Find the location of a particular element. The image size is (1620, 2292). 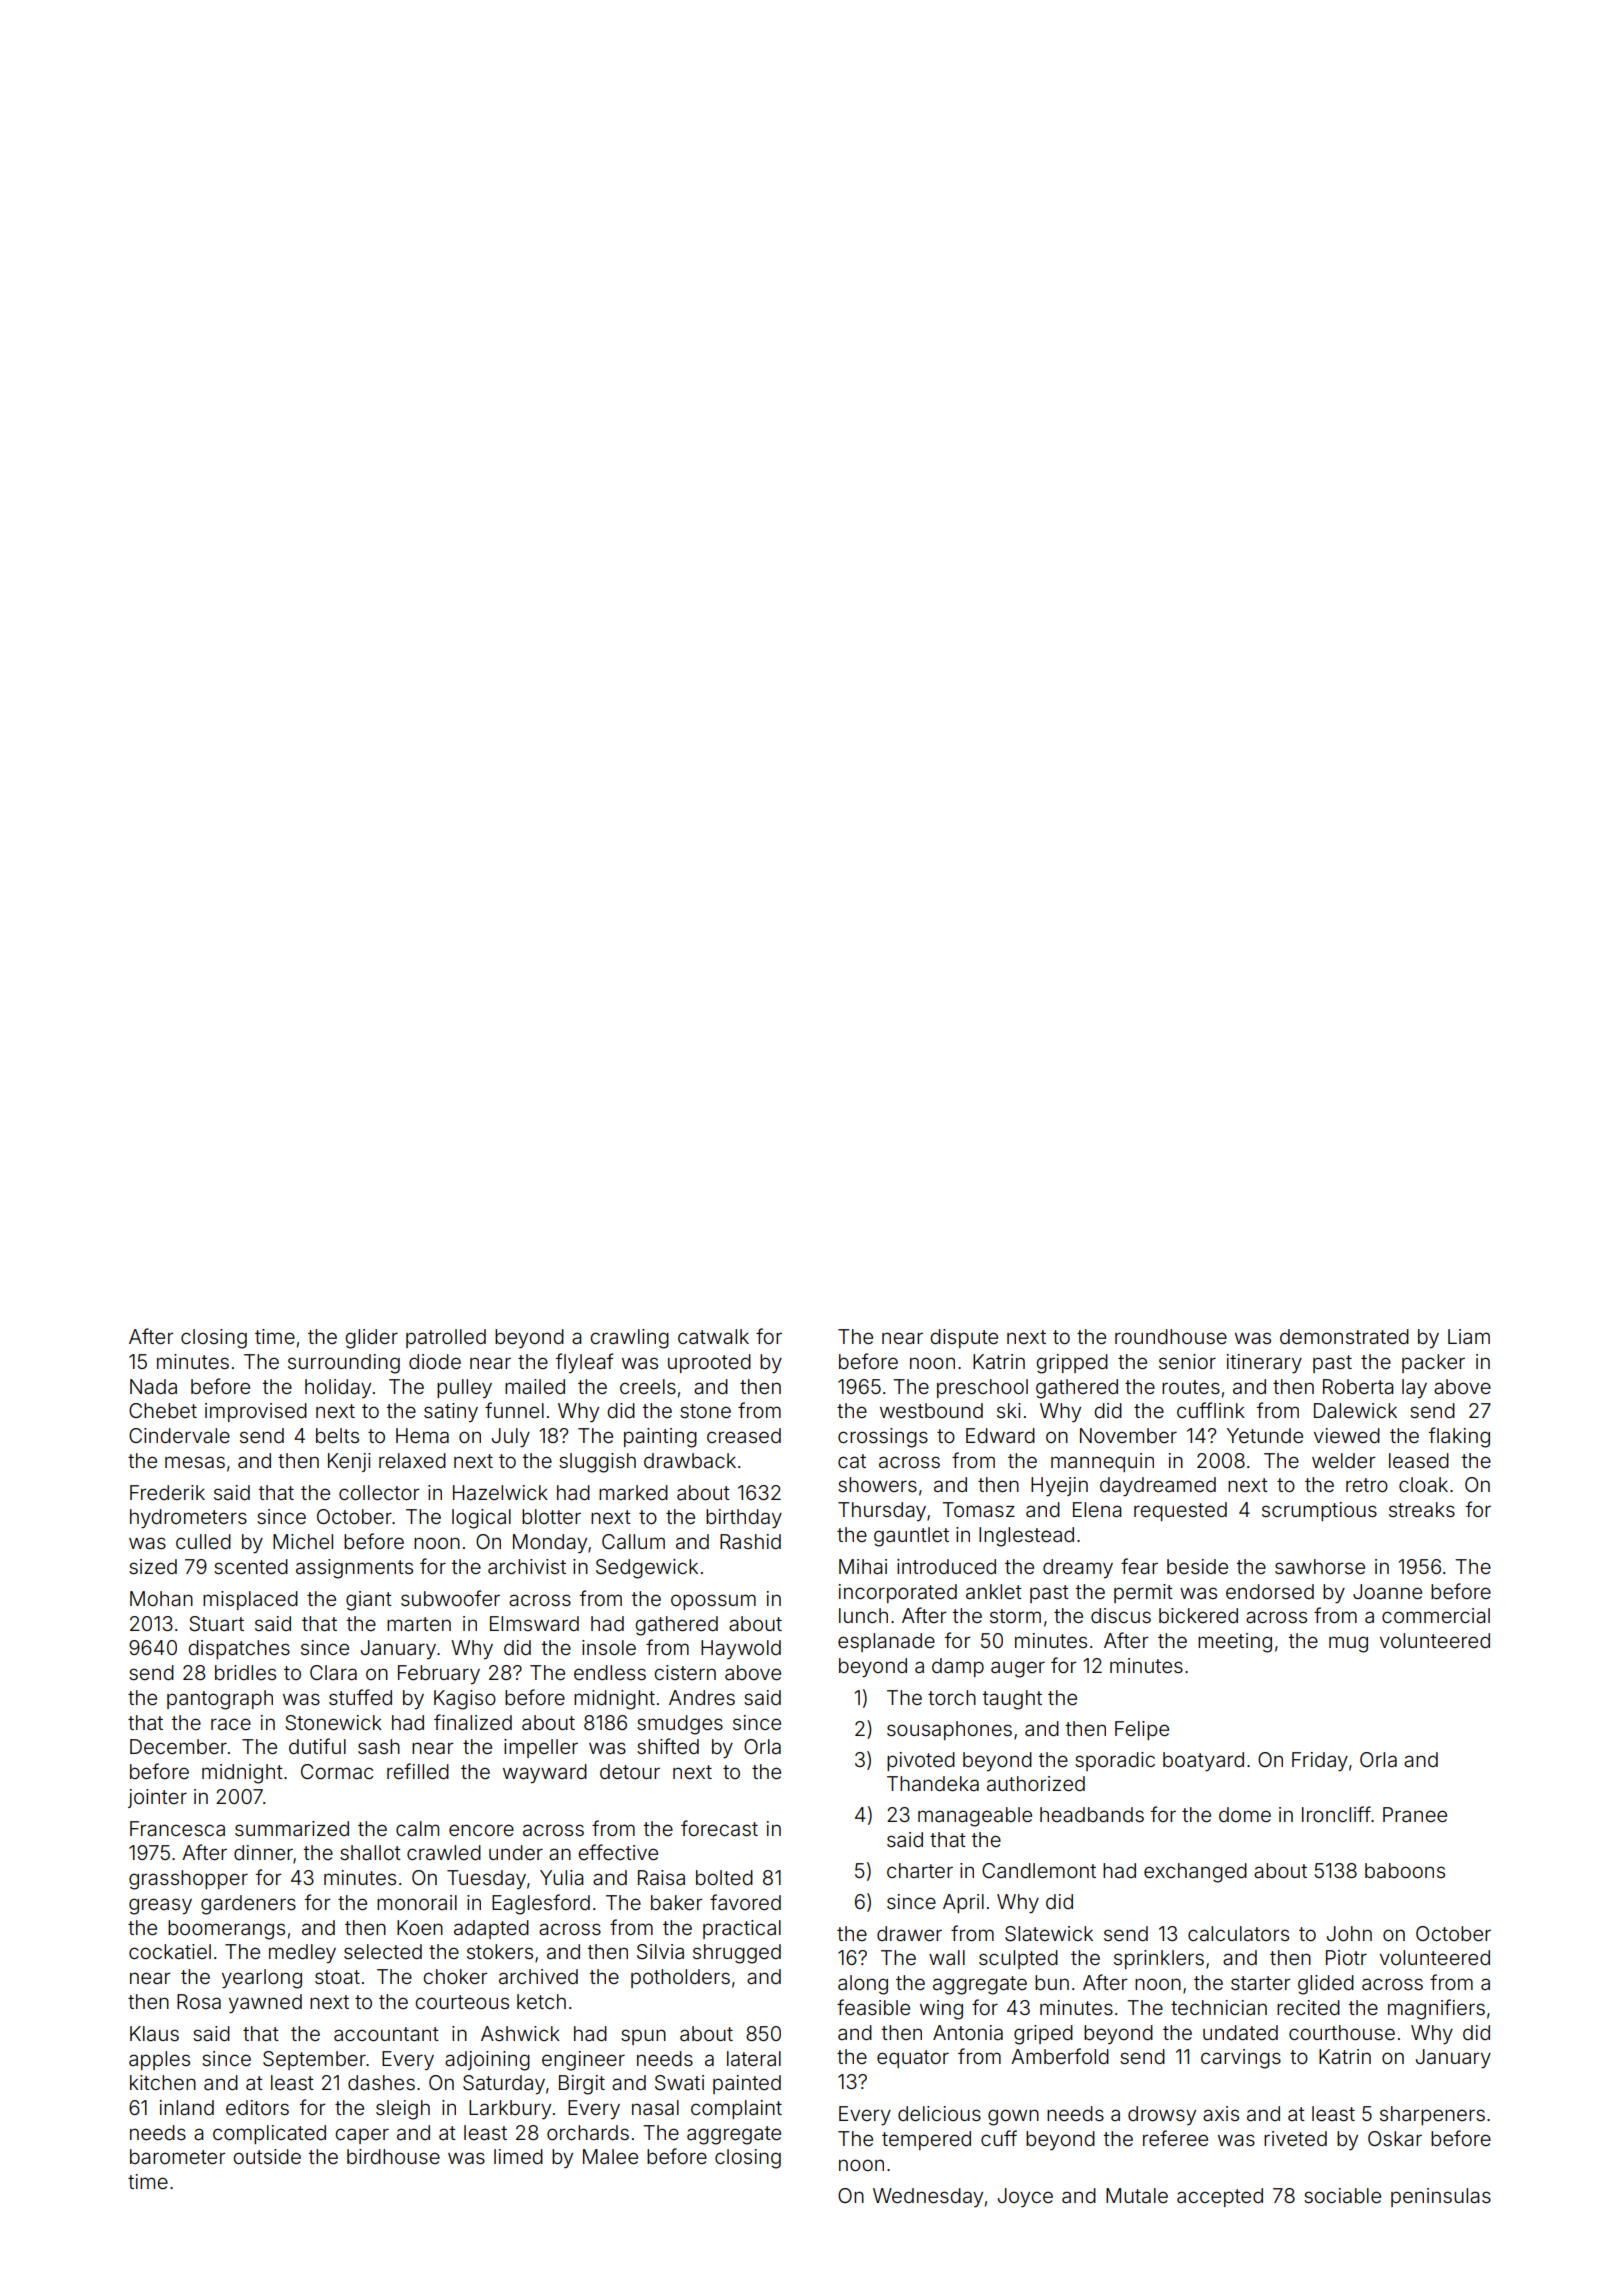

pivoted is located at coordinates (921, 1761).
